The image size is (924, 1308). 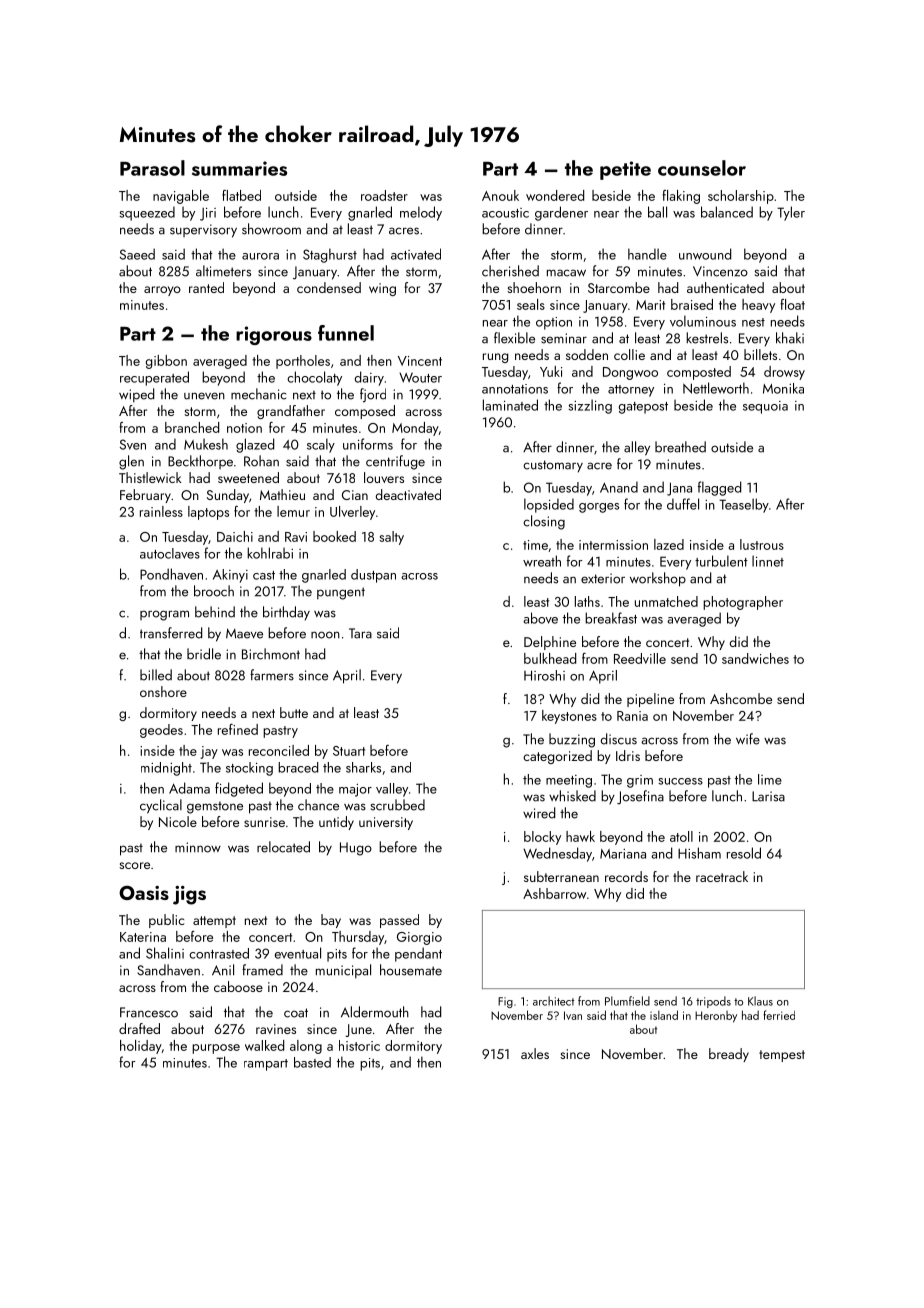 I want to click on centrifuge, so click(x=395, y=462).
